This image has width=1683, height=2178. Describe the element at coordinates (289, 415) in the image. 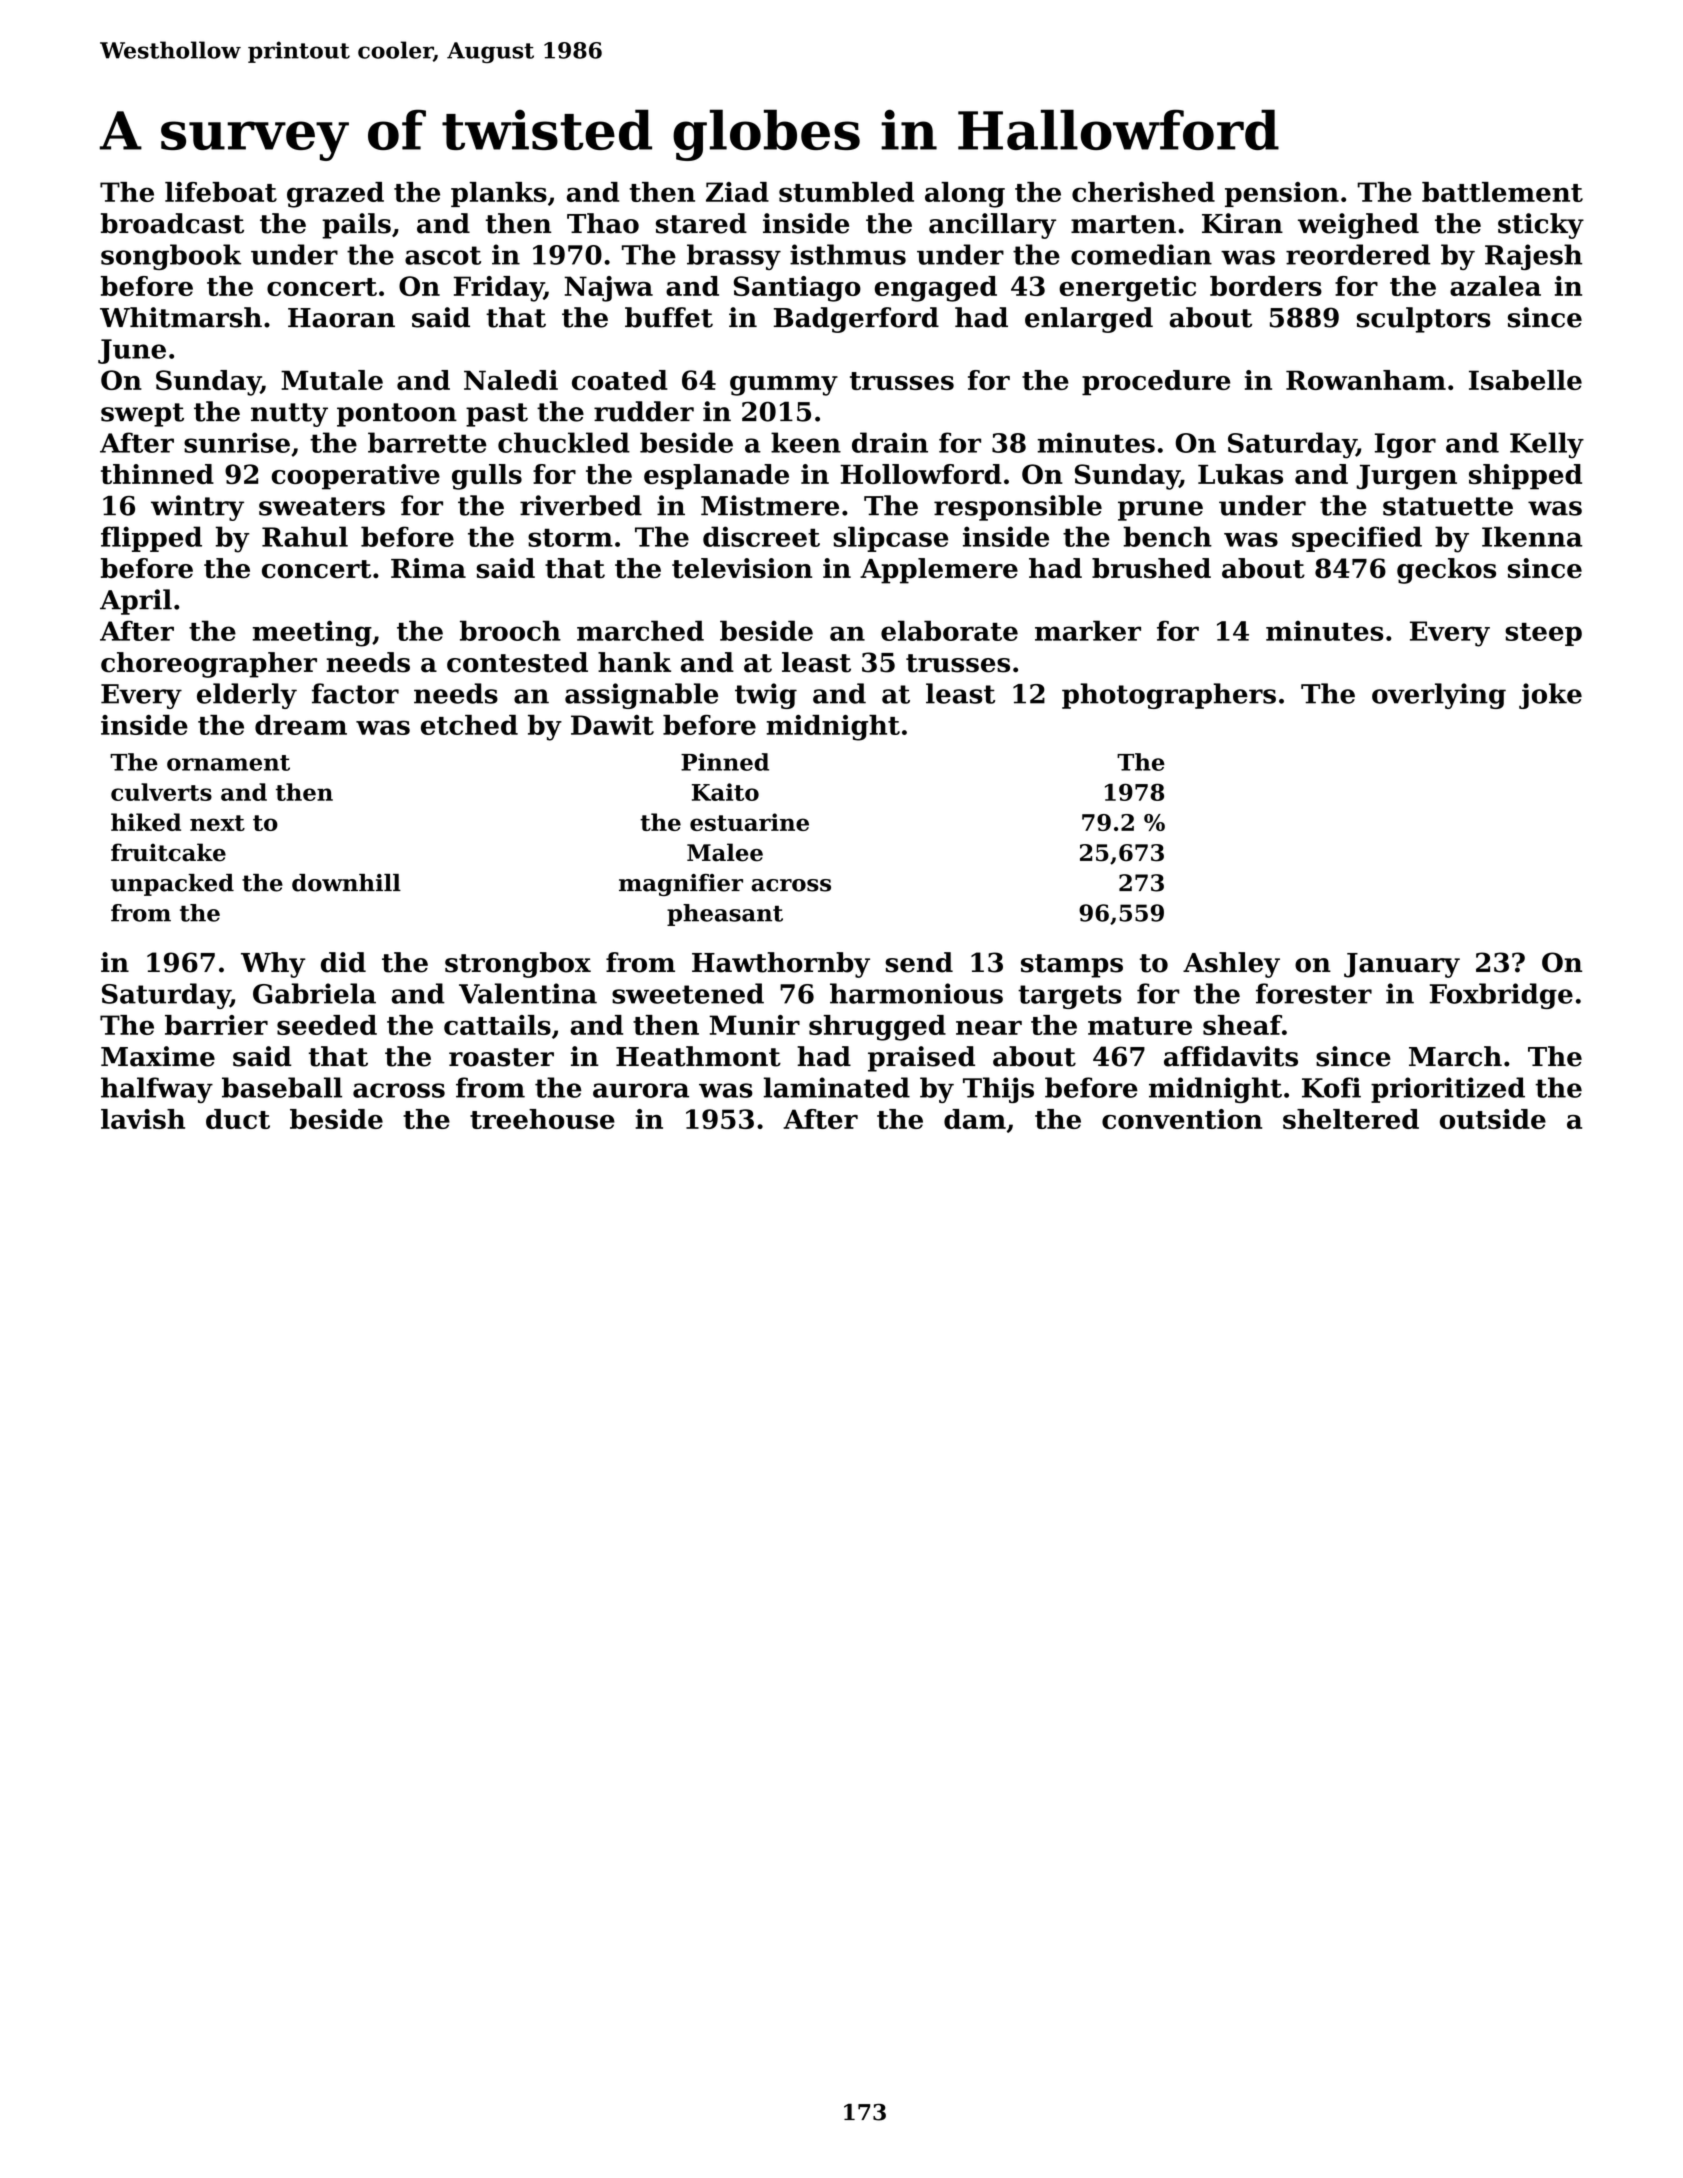

I see `nutty` at that location.
